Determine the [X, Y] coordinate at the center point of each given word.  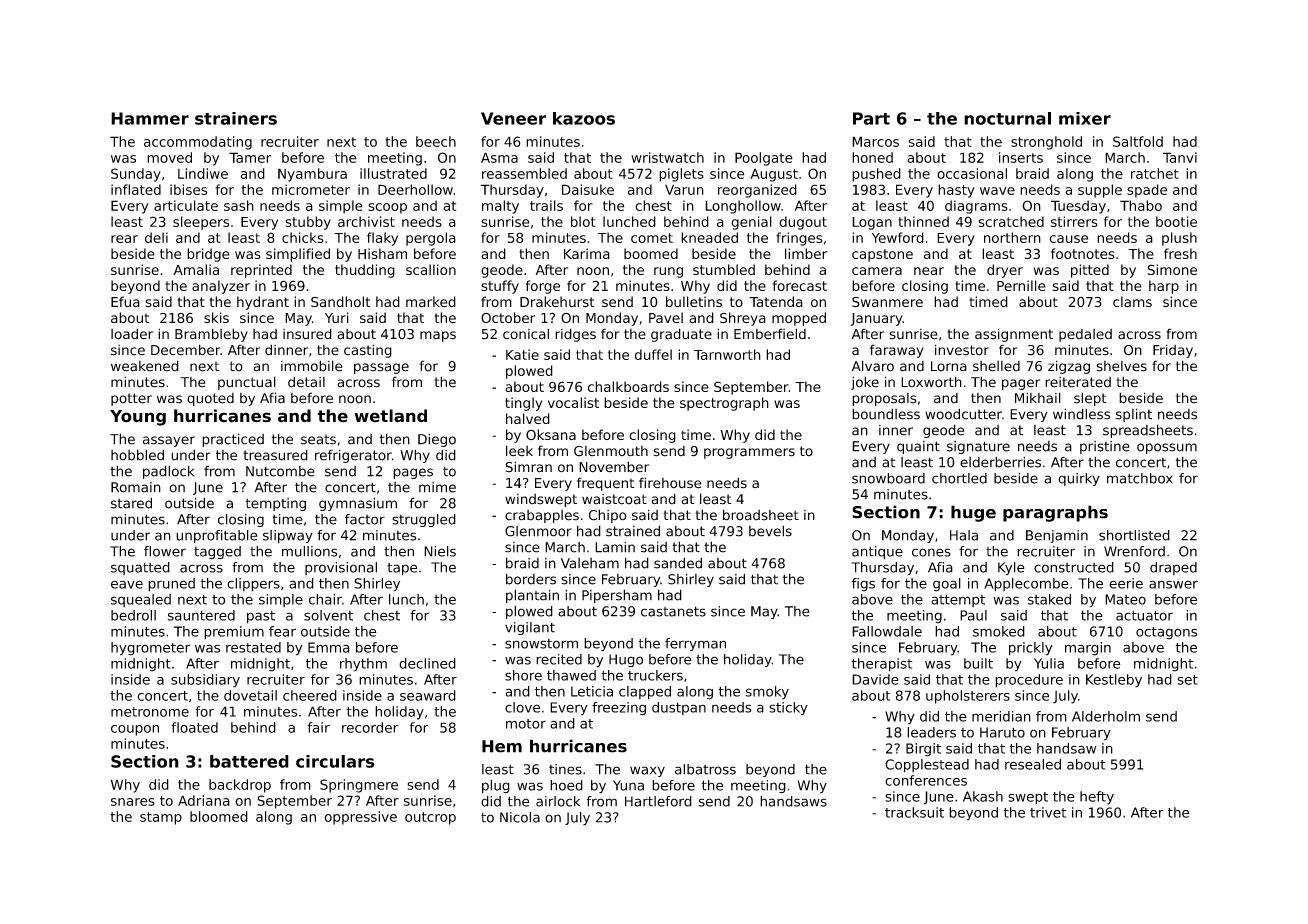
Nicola [520, 817]
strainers [236, 118]
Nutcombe [280, 471]
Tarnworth [727, 354]
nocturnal [1007, 118]
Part [871, 118]
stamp [161, 818]
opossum [1167, 448]
